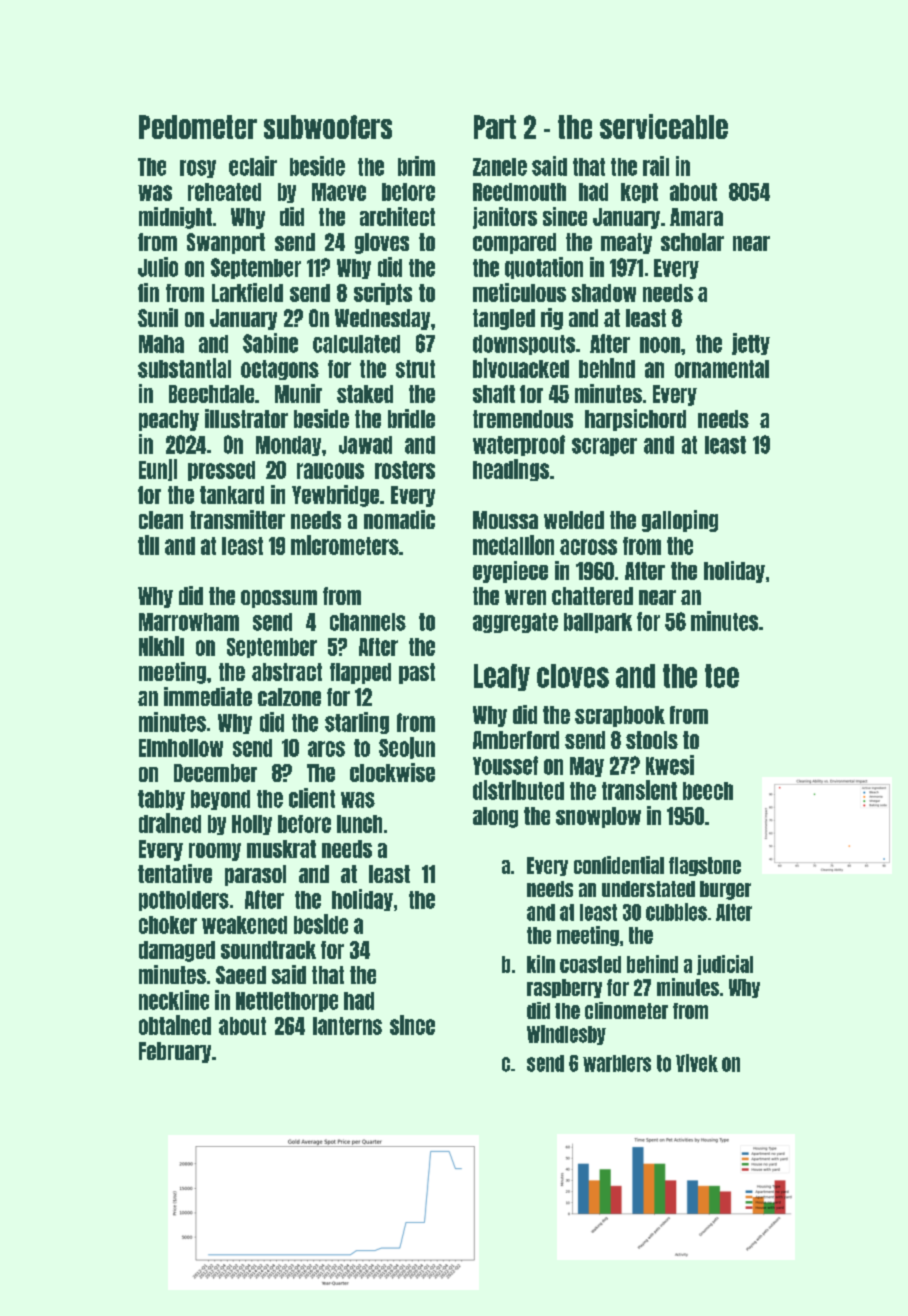 The image size is (908, 1316). I want to click on snowplow, so click(598, 817).
